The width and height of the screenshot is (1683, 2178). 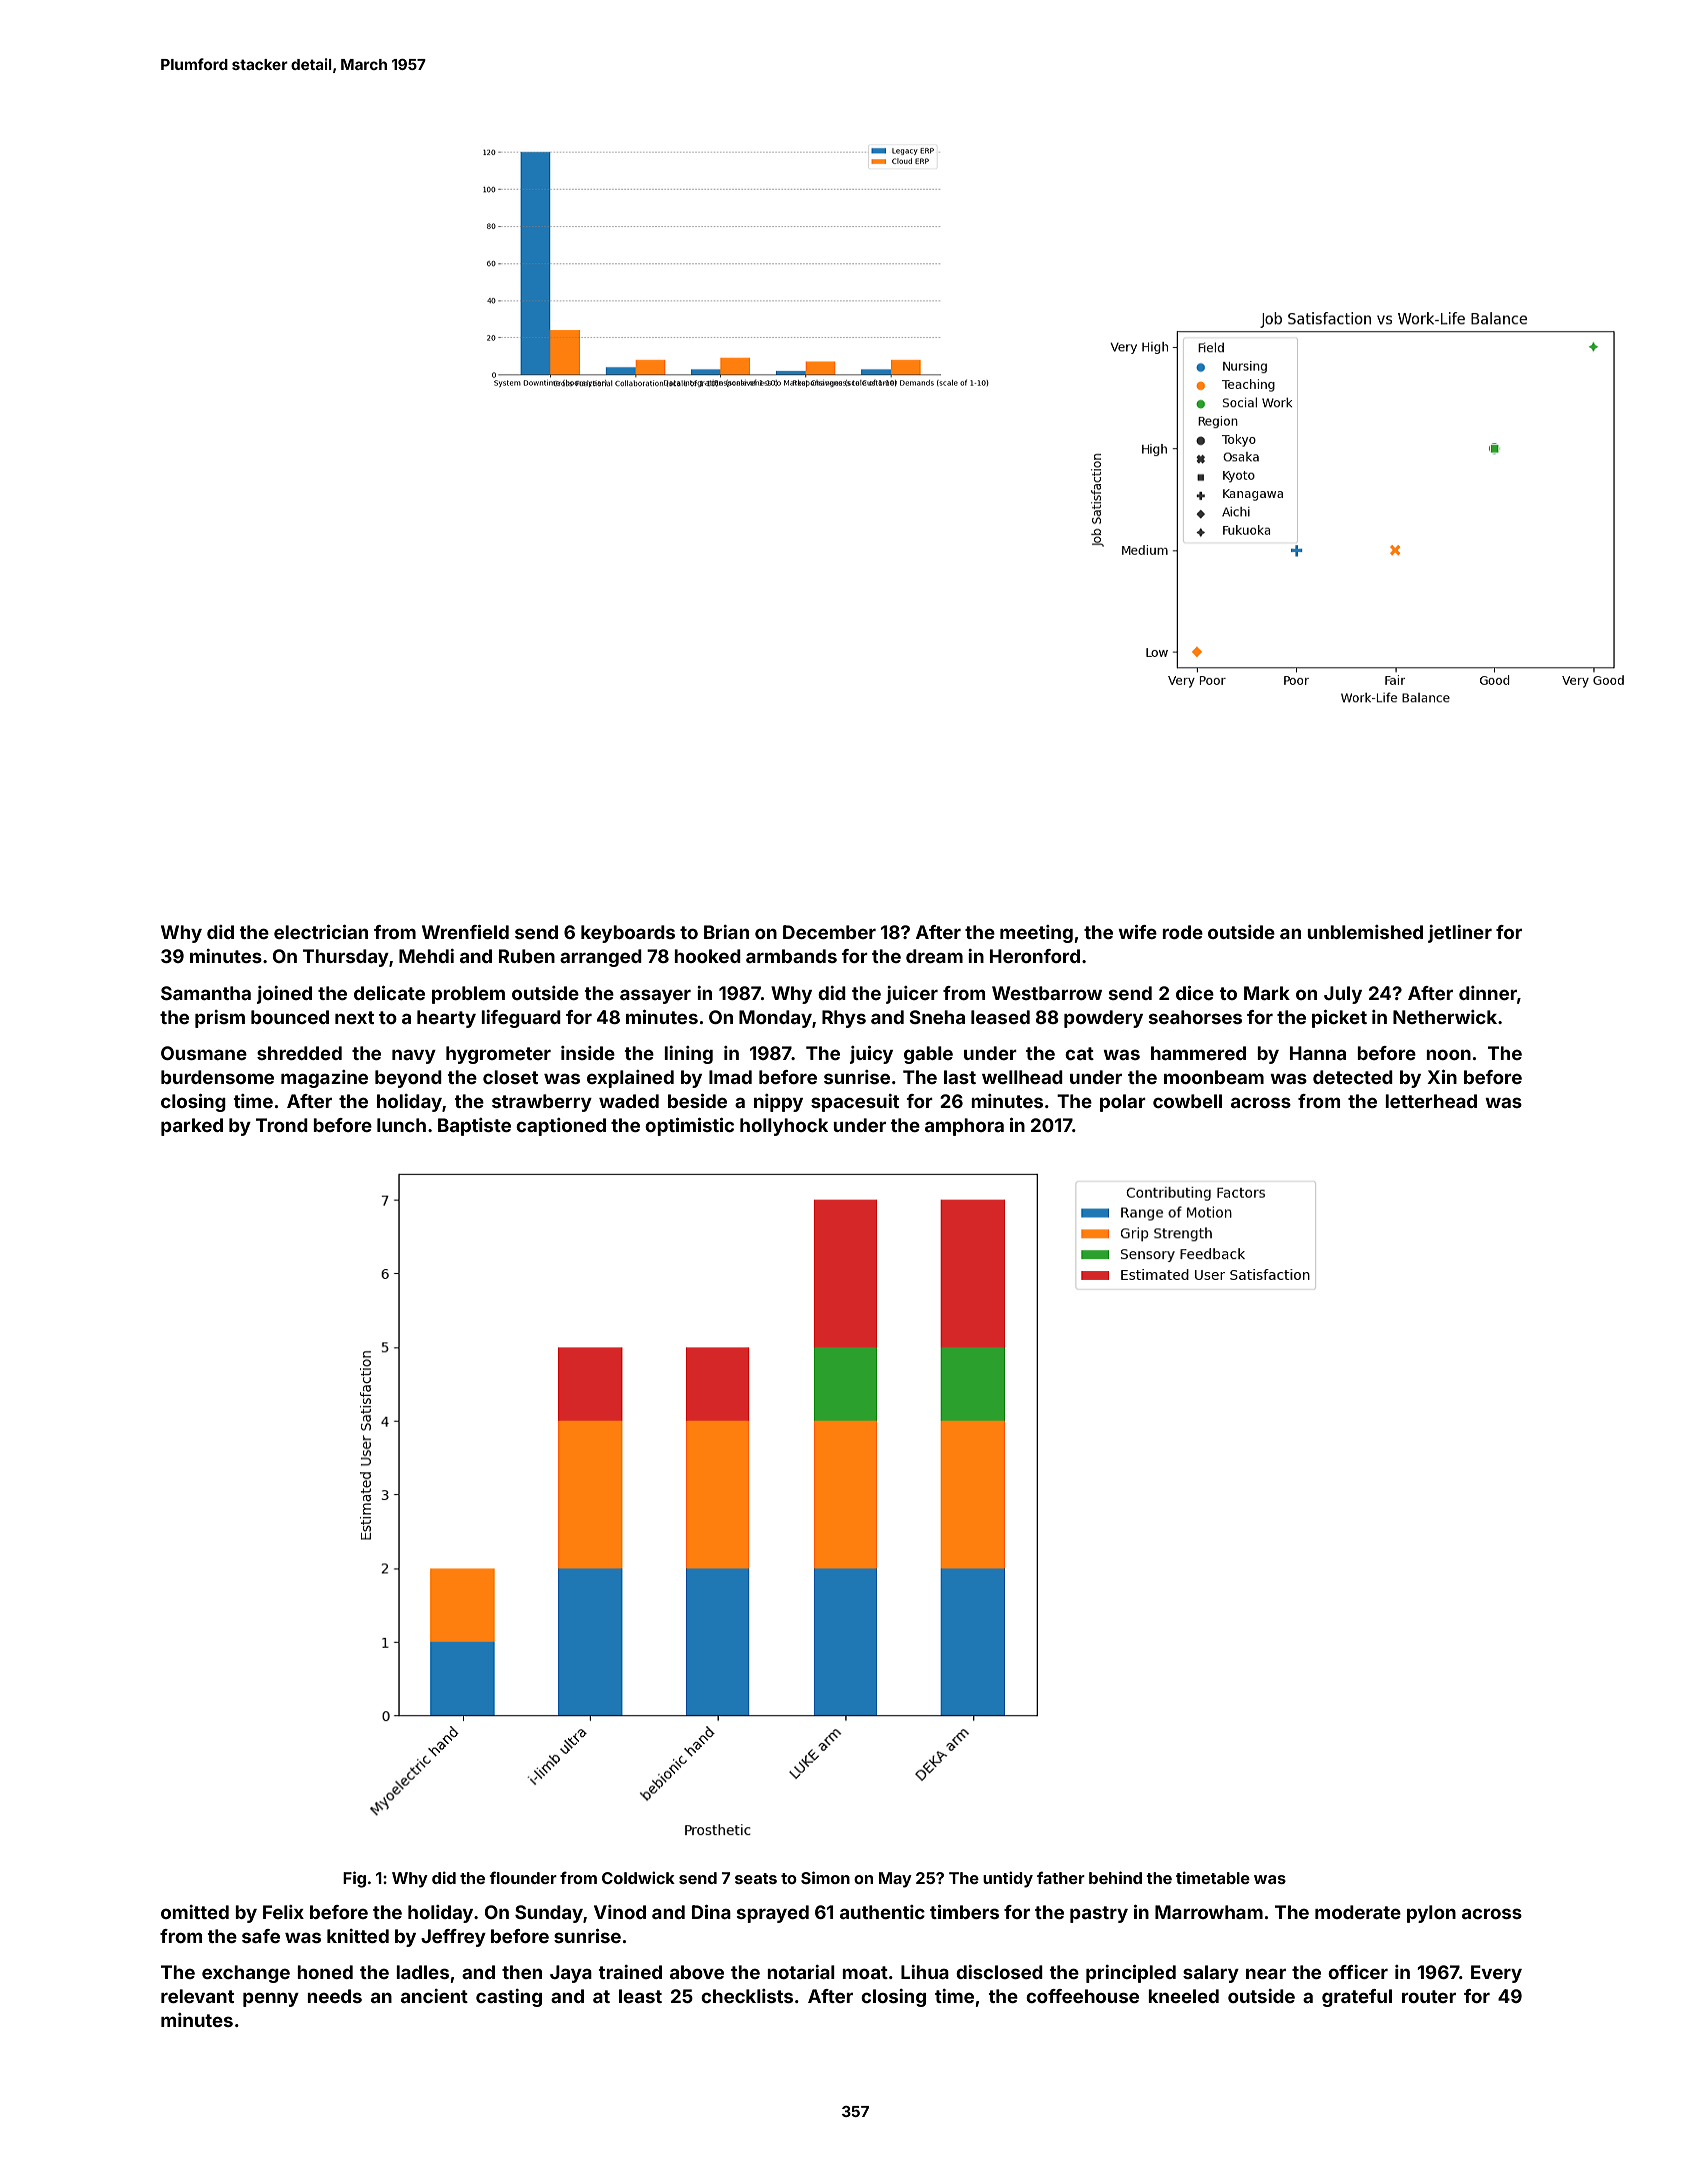 What do you see at coordinates (1431, 1914) in the screenshot?
I see `pylon` at bounding box center [1431, 1914].
